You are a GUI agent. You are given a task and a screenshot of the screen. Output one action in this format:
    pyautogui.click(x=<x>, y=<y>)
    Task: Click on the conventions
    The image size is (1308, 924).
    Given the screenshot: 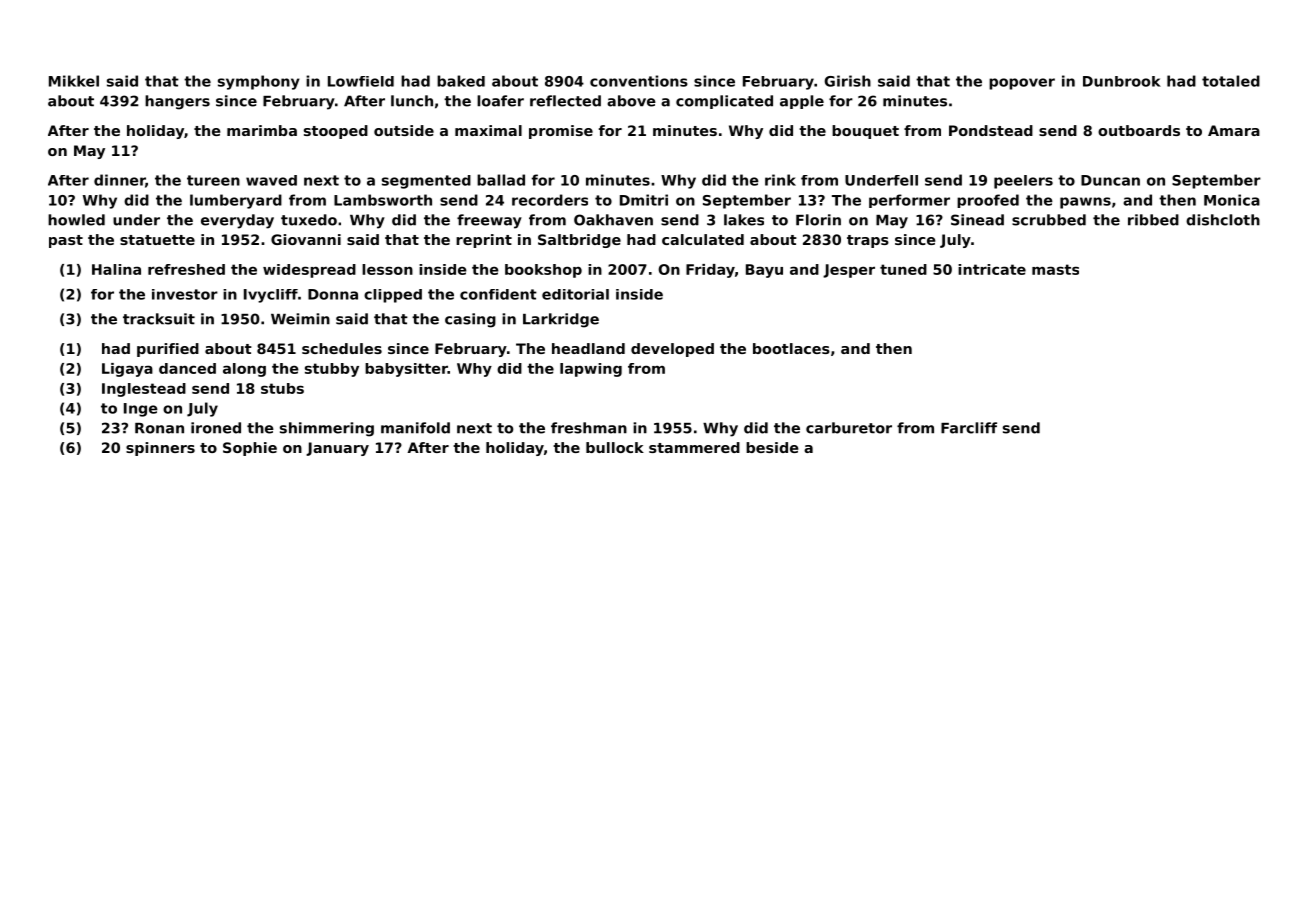 What is the action you would take?
    pyautogui.click(x=639, y=81)
